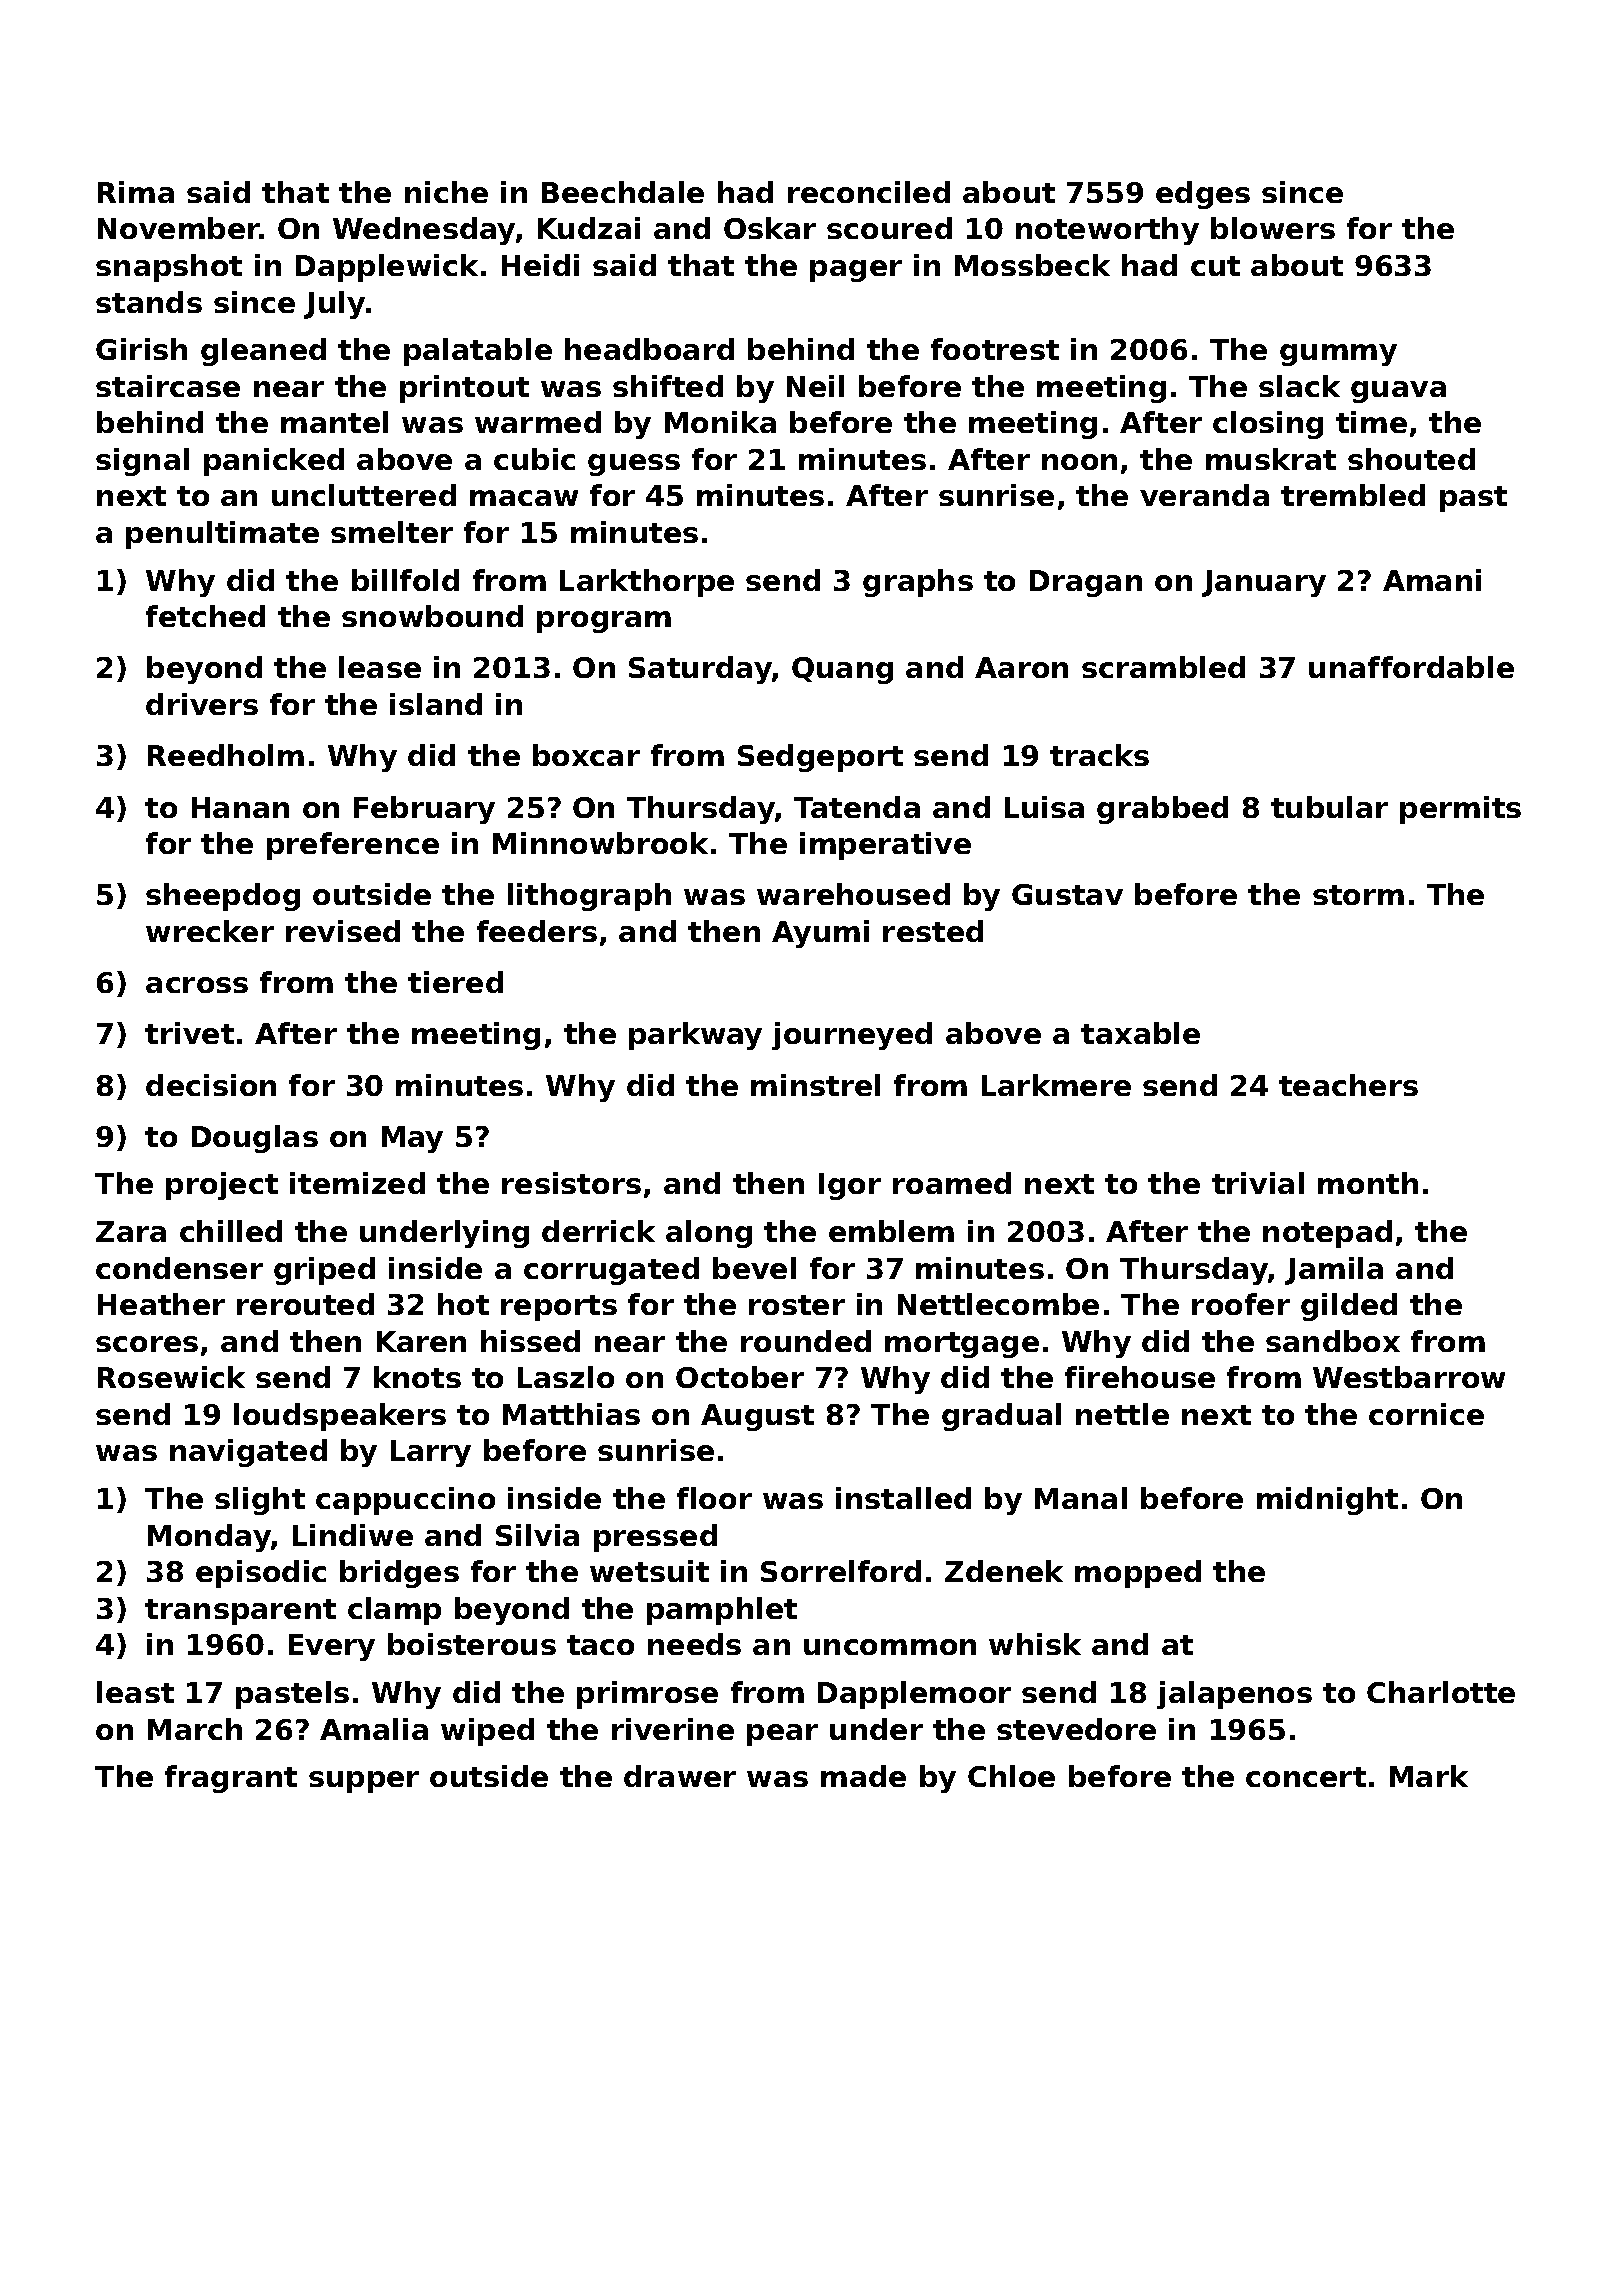 Image resolution: width=1620 pixels, height=2292 pixels. What do you see at coordinates (853, 894) in the document?
I see `warehoused` at bounding box center [853, 894].
